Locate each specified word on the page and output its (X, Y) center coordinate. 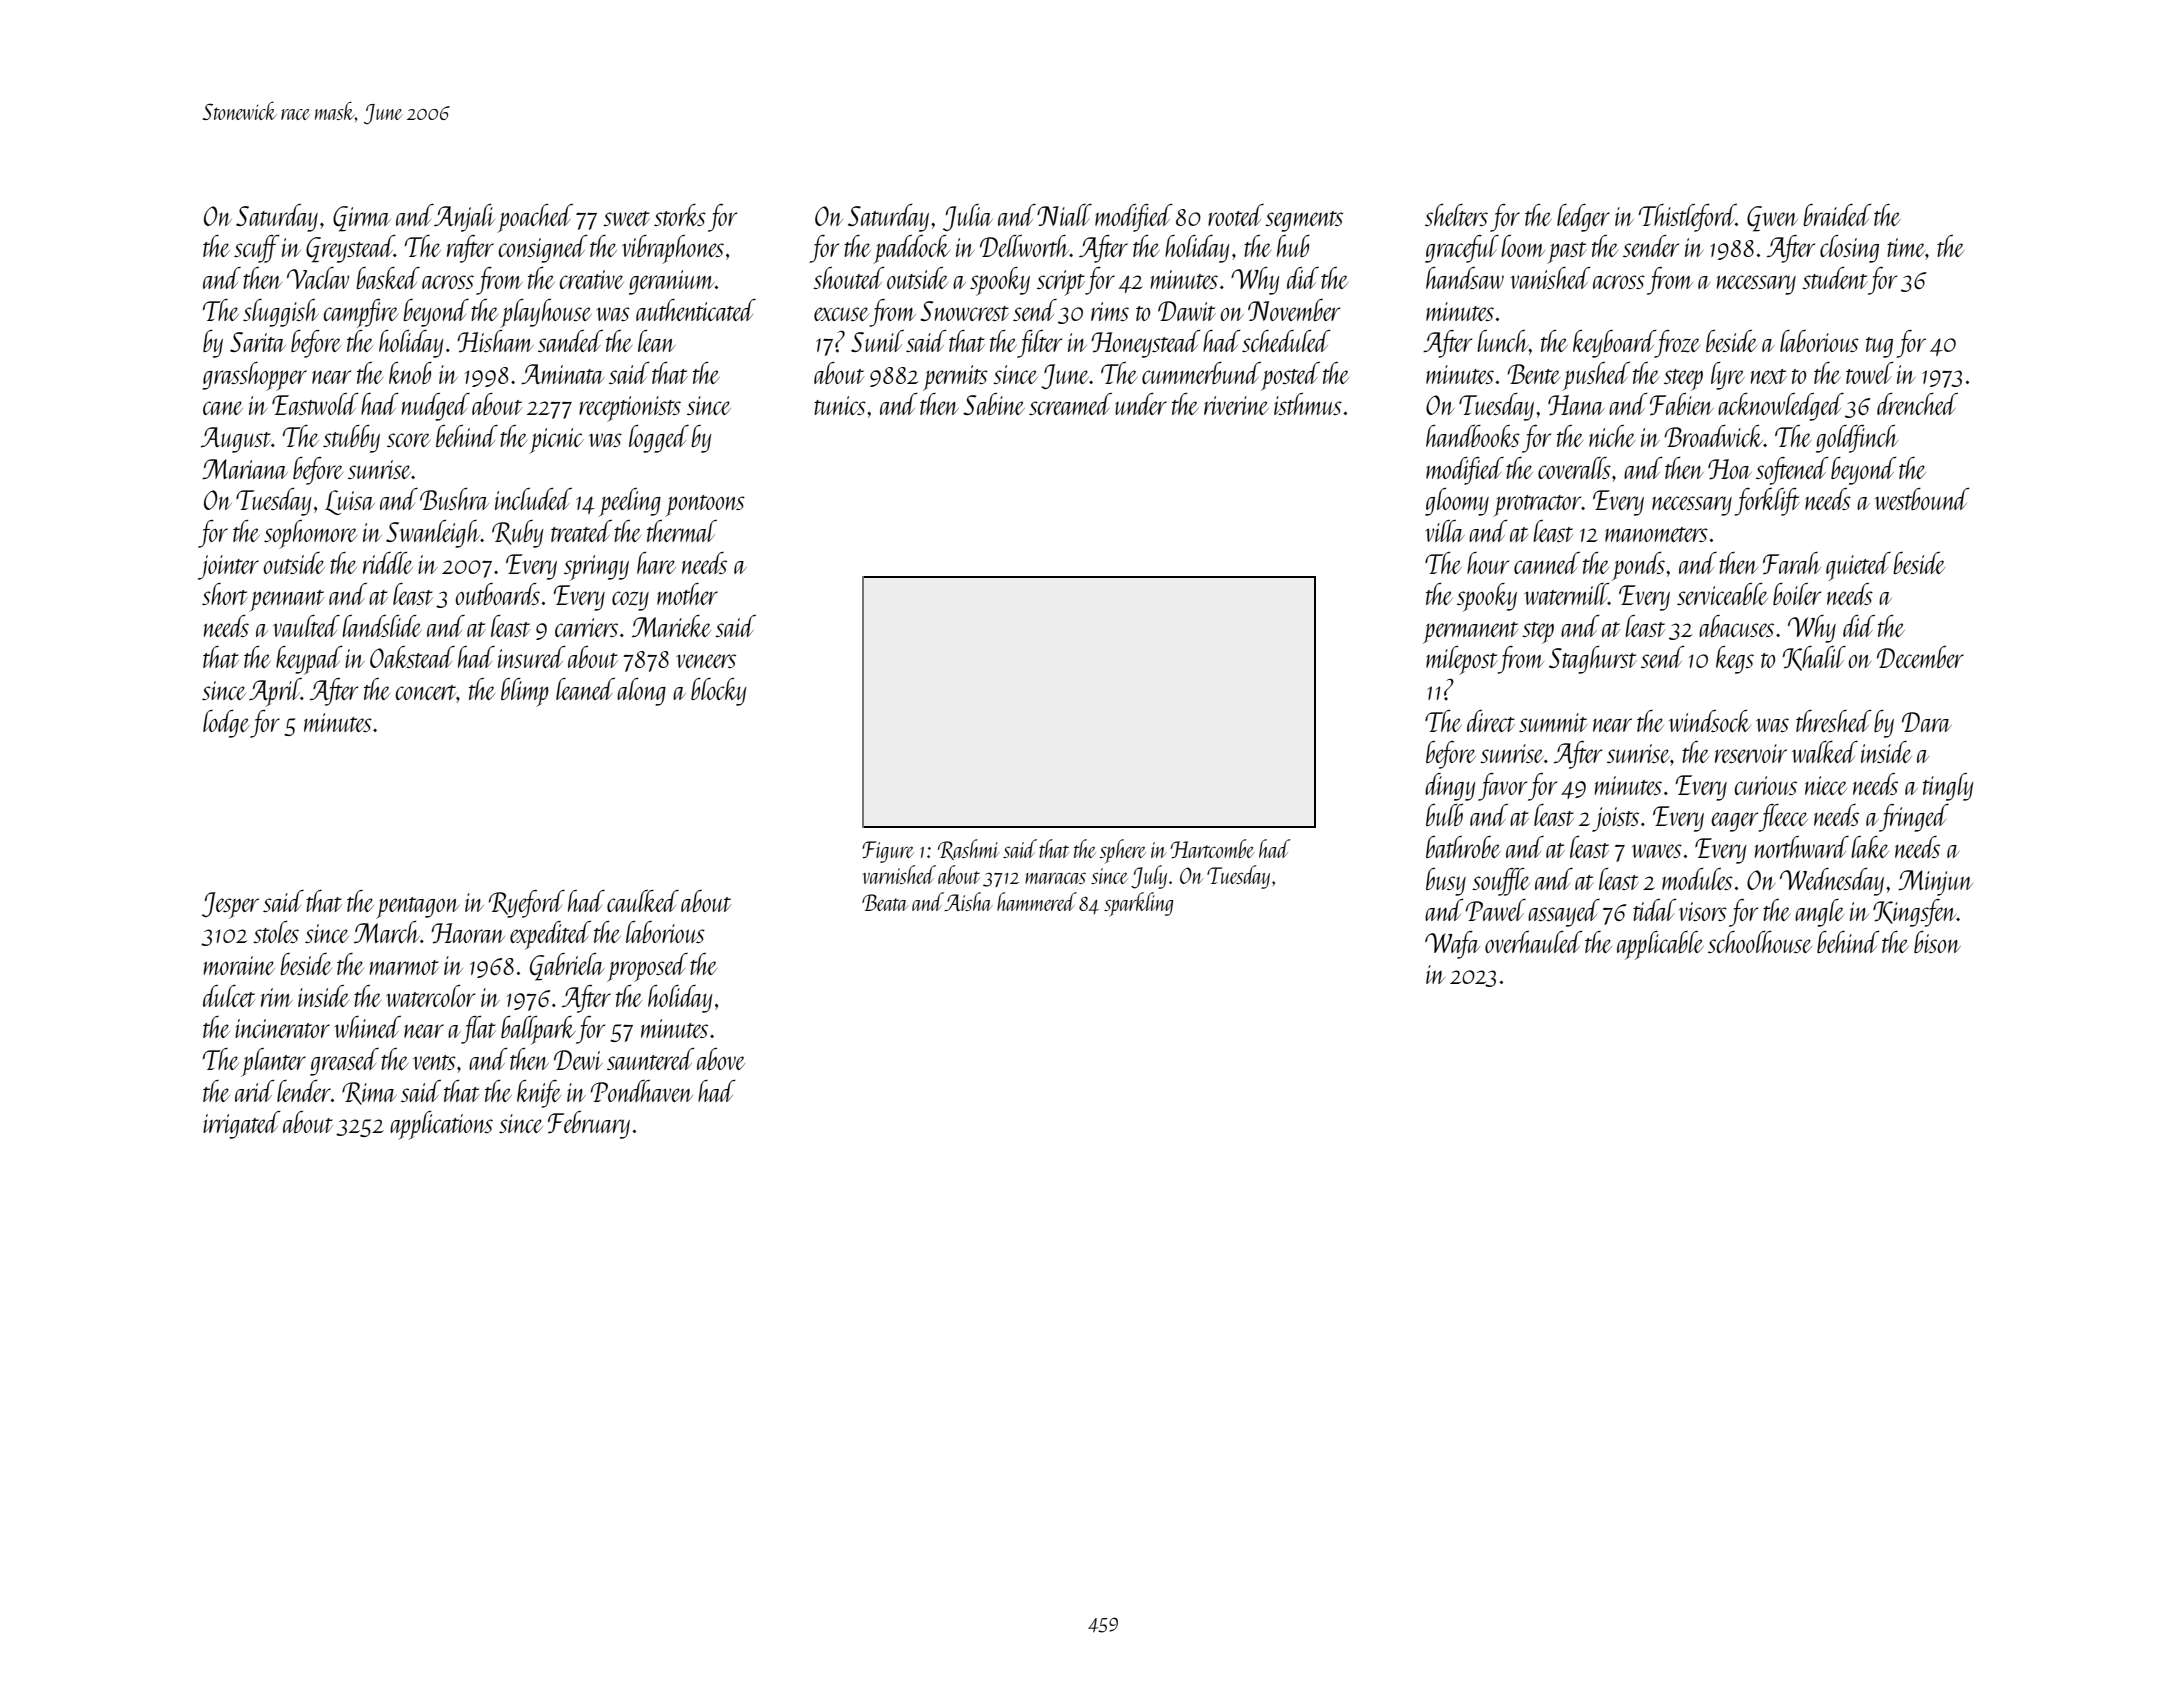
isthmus (1308, 404)
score (408, 440)
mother (687, 594)
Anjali (464, 218)
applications (441, 1125)
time (1906, 247)
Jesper (230, 905)
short (225, 594)
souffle (1501, 882)
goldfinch (1857, 439)
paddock (911, 249)
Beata (885, 902)
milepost (1462, 660)
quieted (1858, 566)
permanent (1470, 633)
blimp (524, 692)
